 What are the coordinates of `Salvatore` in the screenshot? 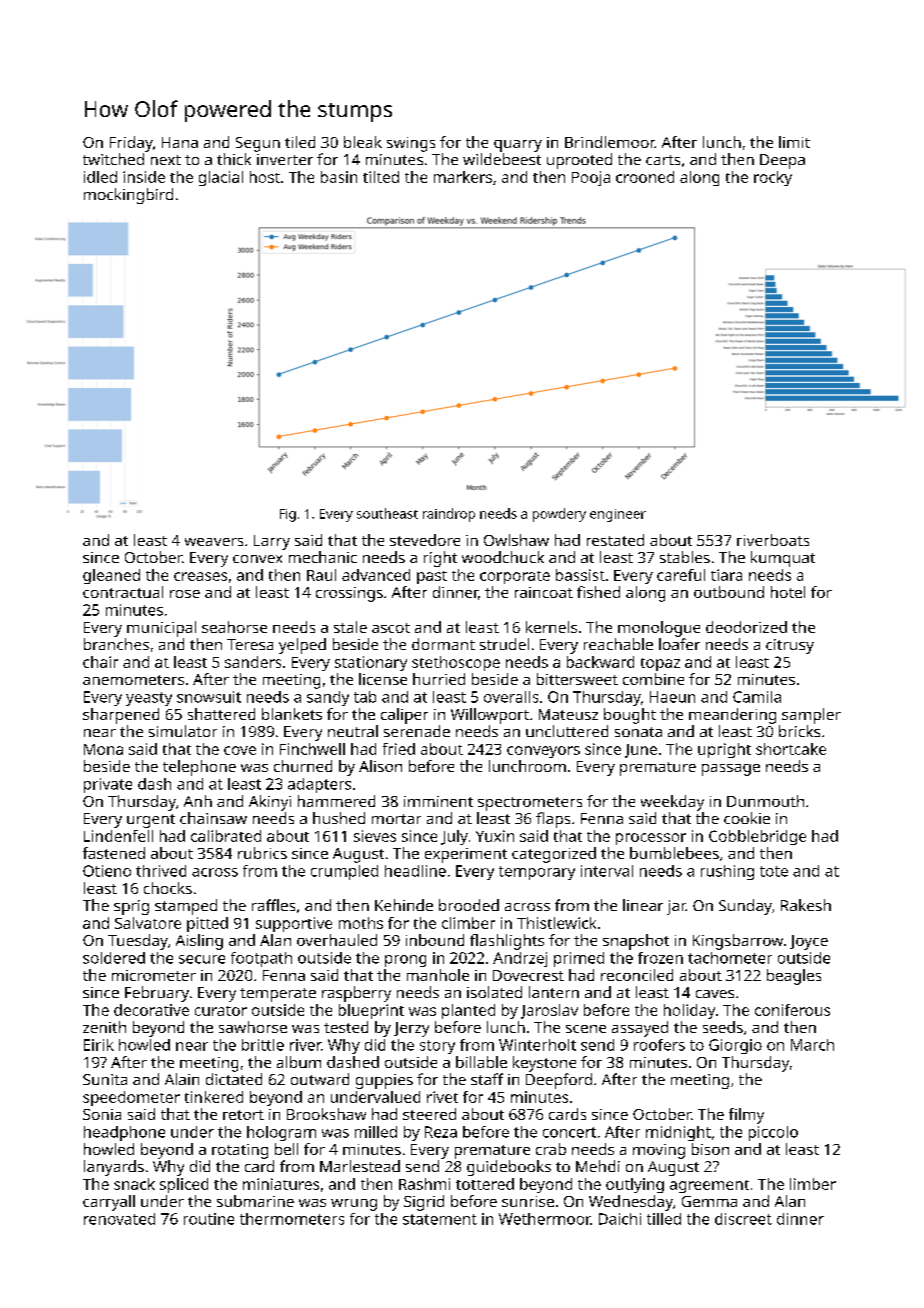 It's located at (148, 923).
